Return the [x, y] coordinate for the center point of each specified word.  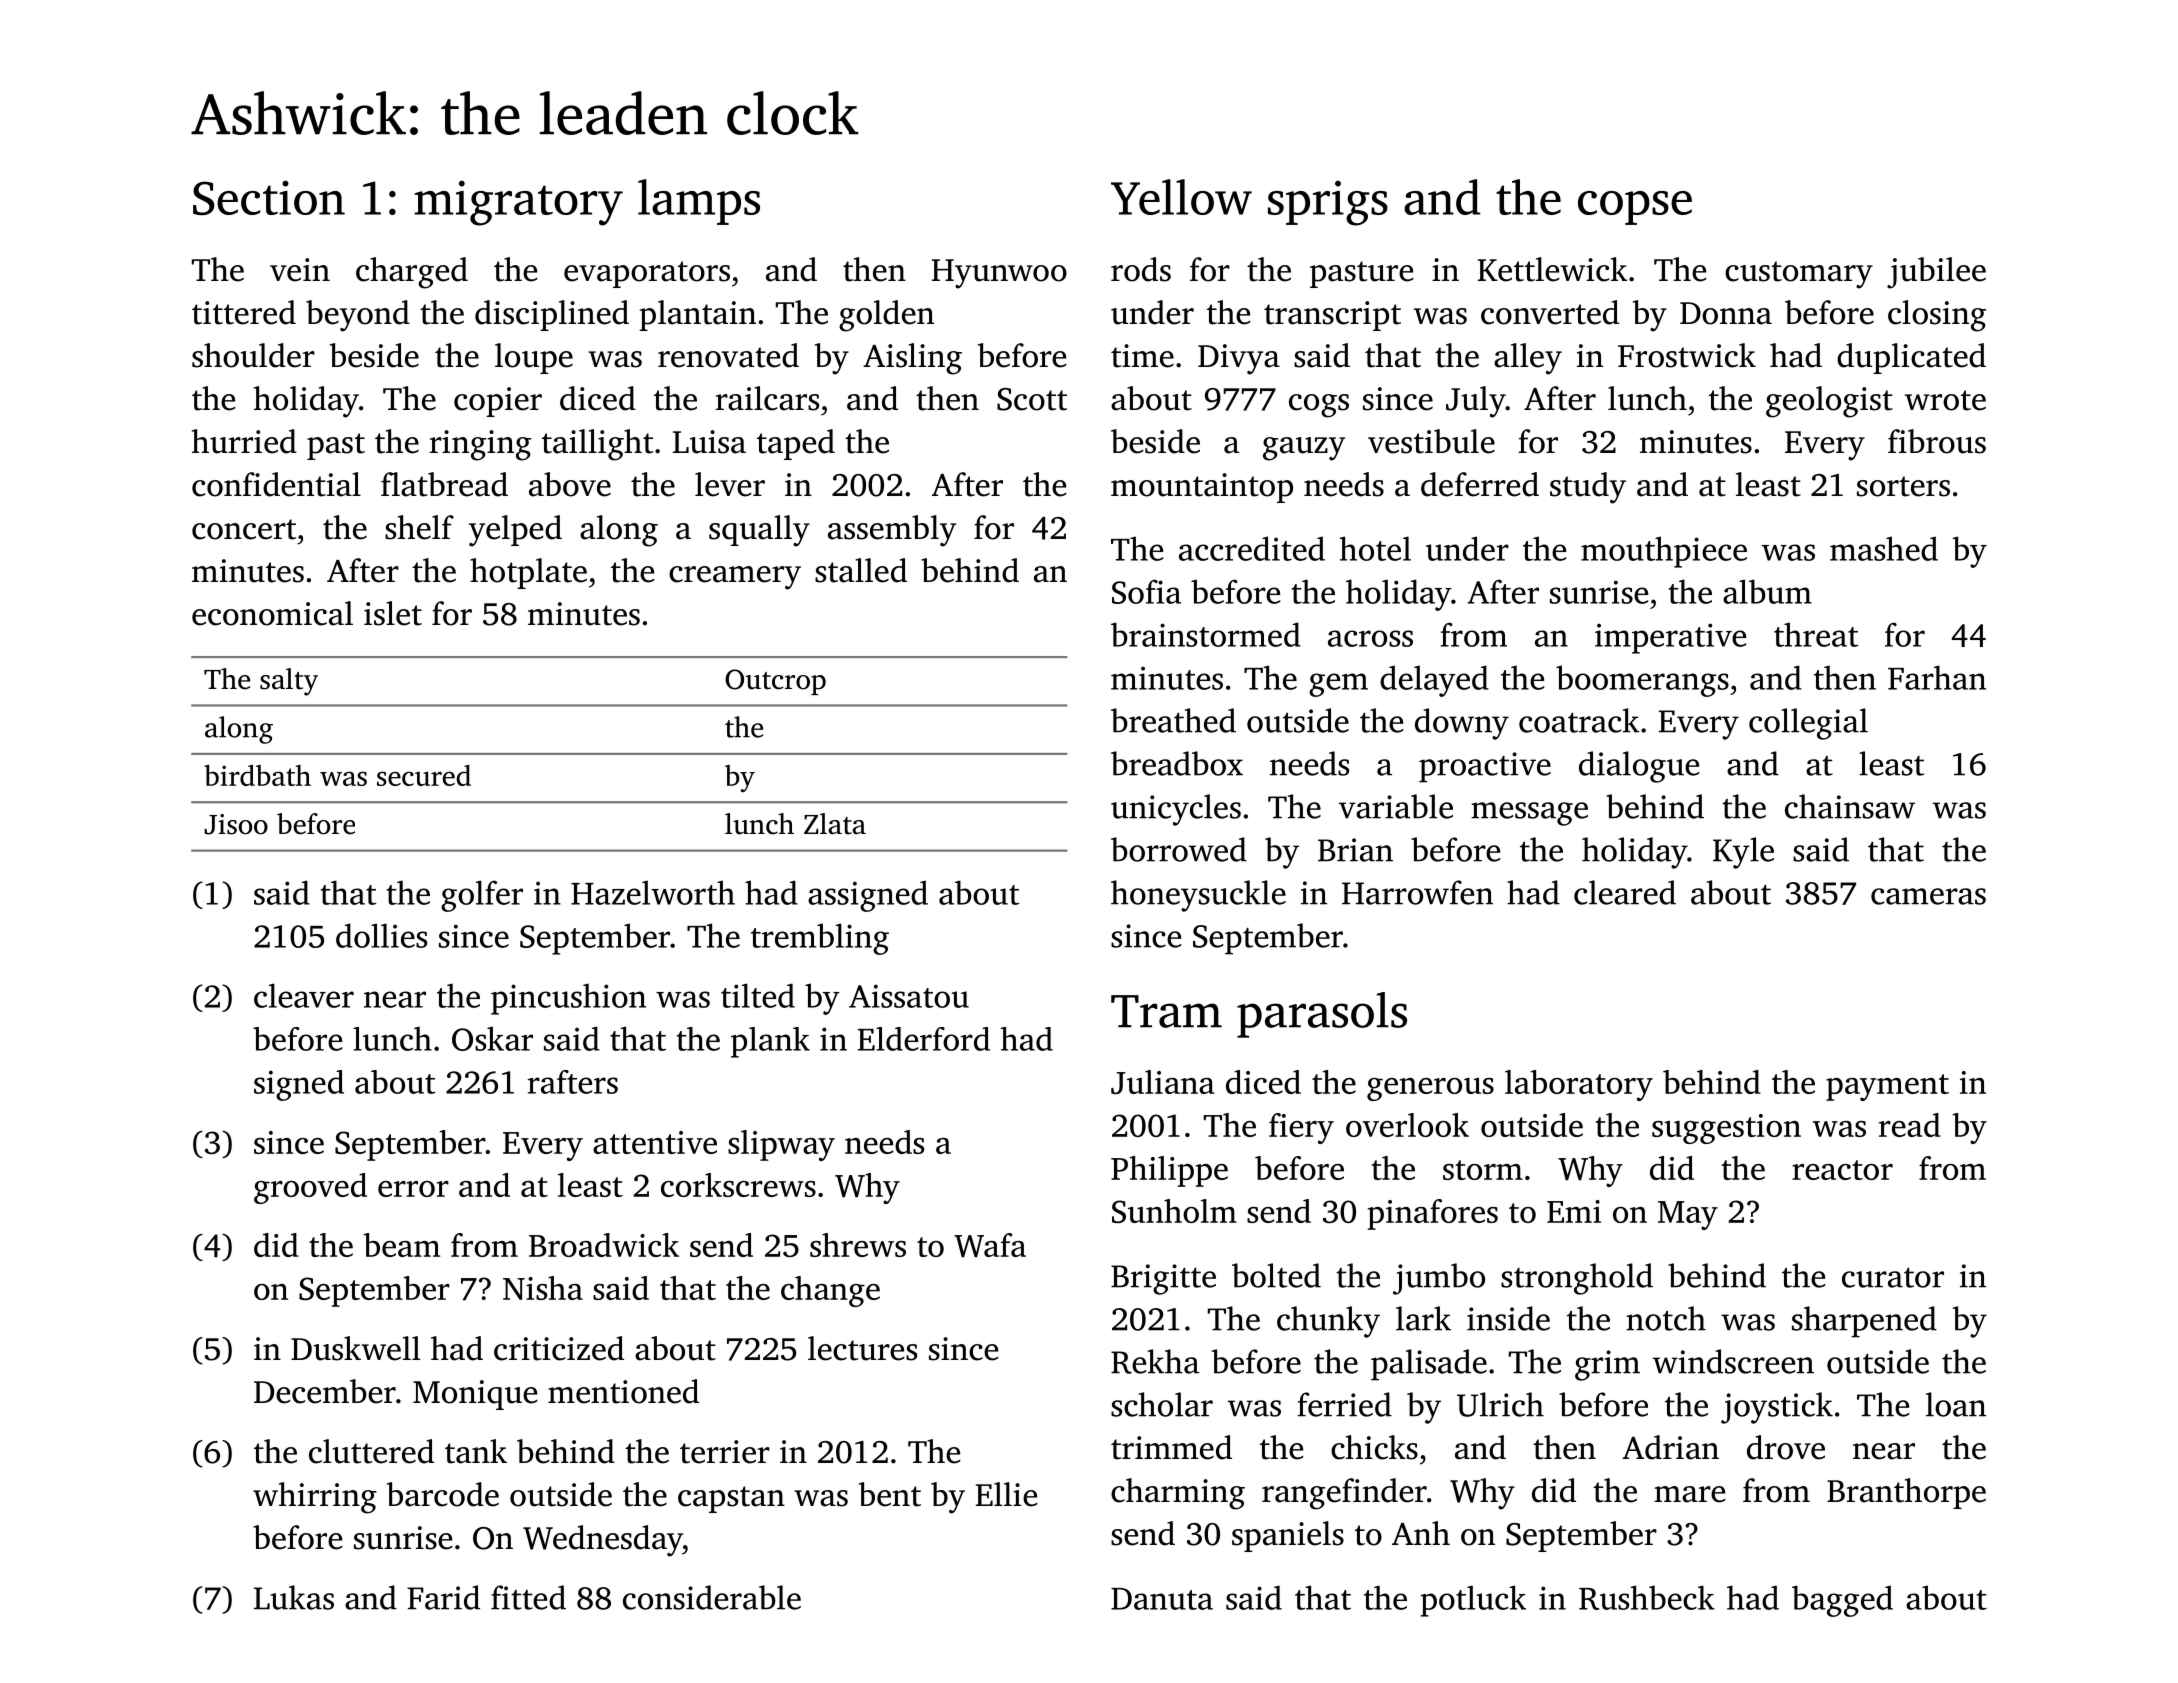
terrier [725, 1452]
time [1142, 356]
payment [1887, 1087]
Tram [1166, 1011]
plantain [697, 315]
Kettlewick [1552, 269]
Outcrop [775, 682]
